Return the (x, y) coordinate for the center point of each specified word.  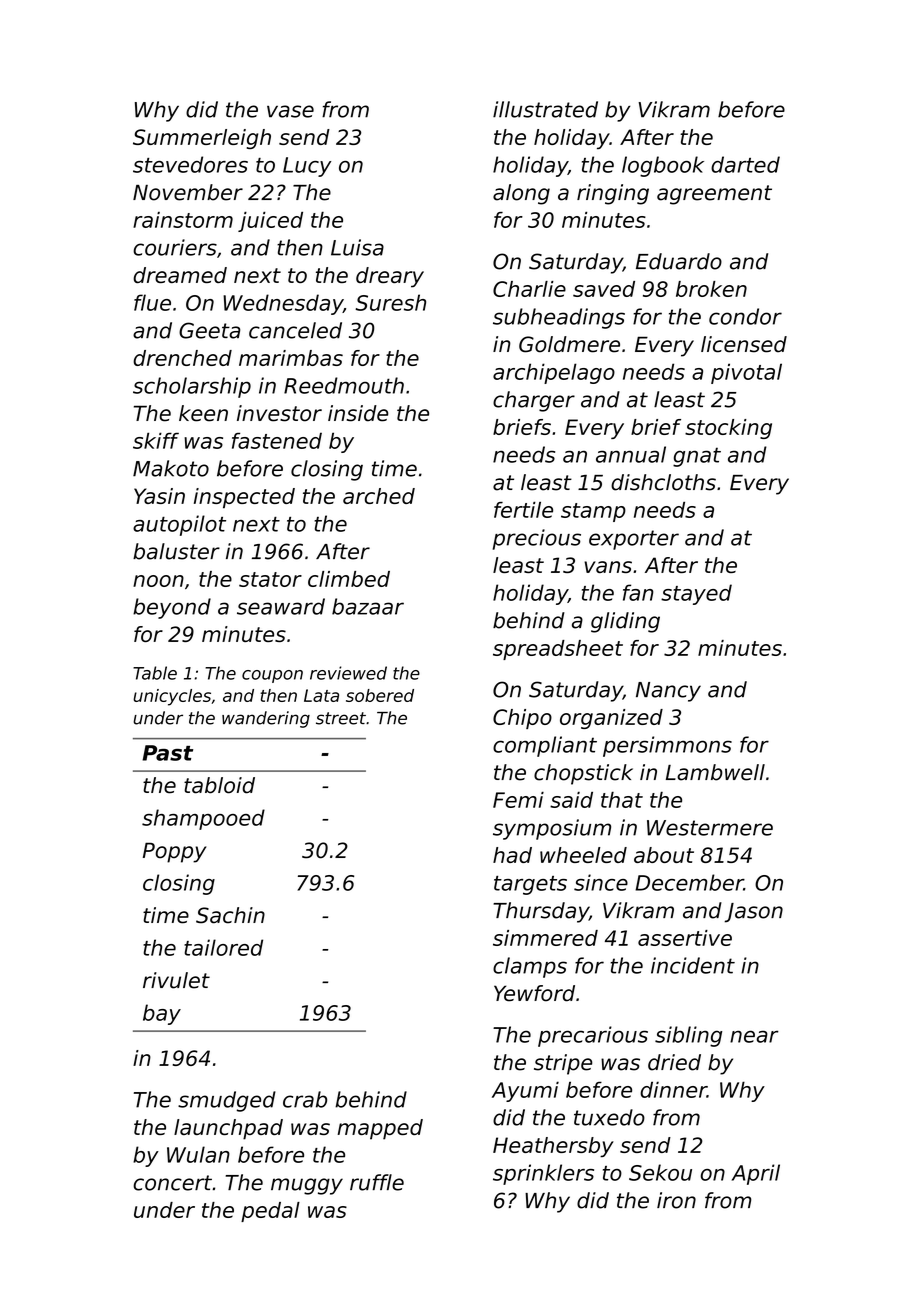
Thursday (541, 912)
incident (693, 965)
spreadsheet (558, 650)
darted (745, 164)
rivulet (176, 980)
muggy (307, 1186)
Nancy (668, 692)
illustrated (545, 109)
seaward (281, 606)
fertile (523, 510)
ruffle (377, 1182)
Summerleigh (202, 139)
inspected (244, 498)
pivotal (746, 373)
